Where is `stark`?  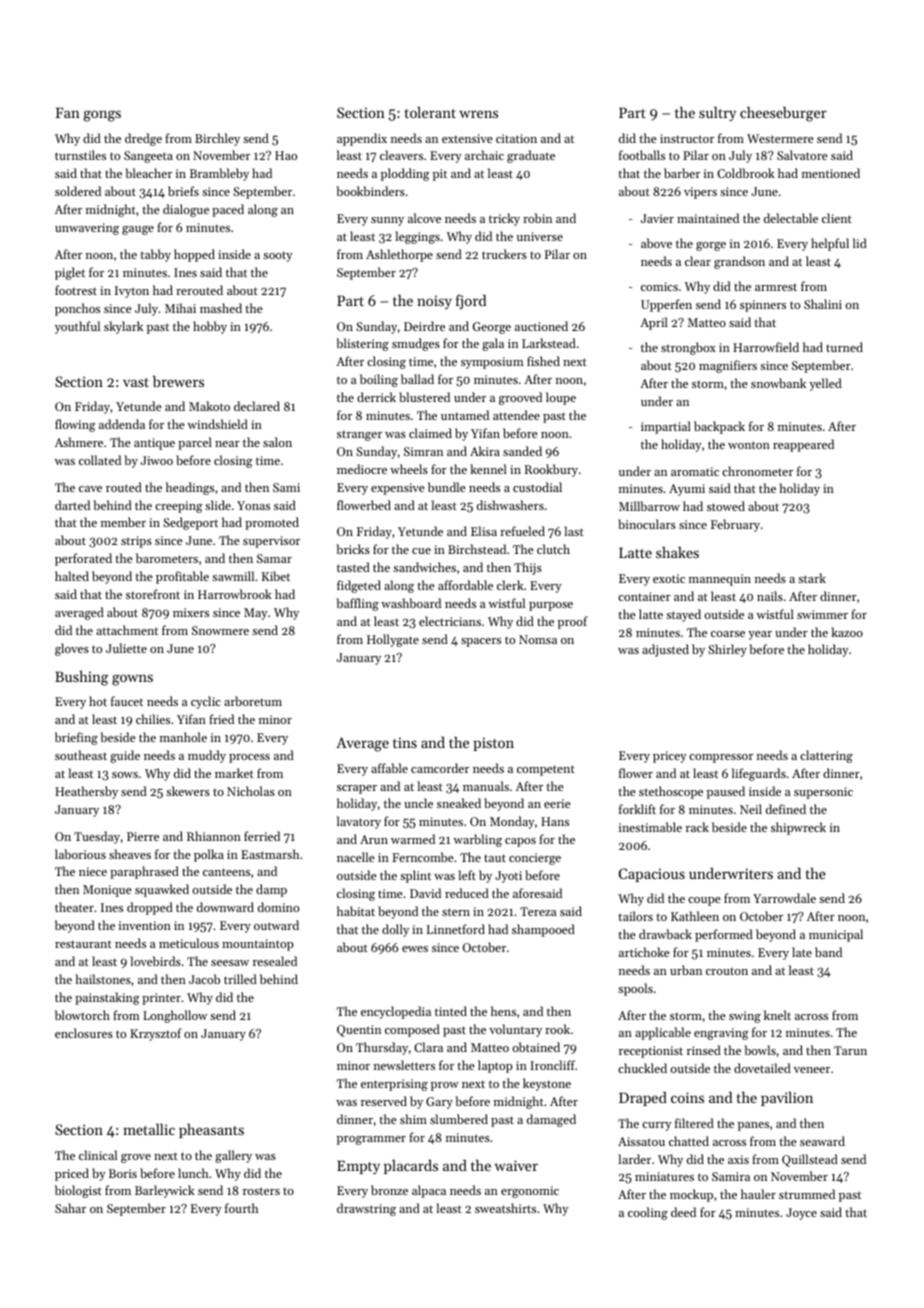 stark is located at coordinates (812, 578).
